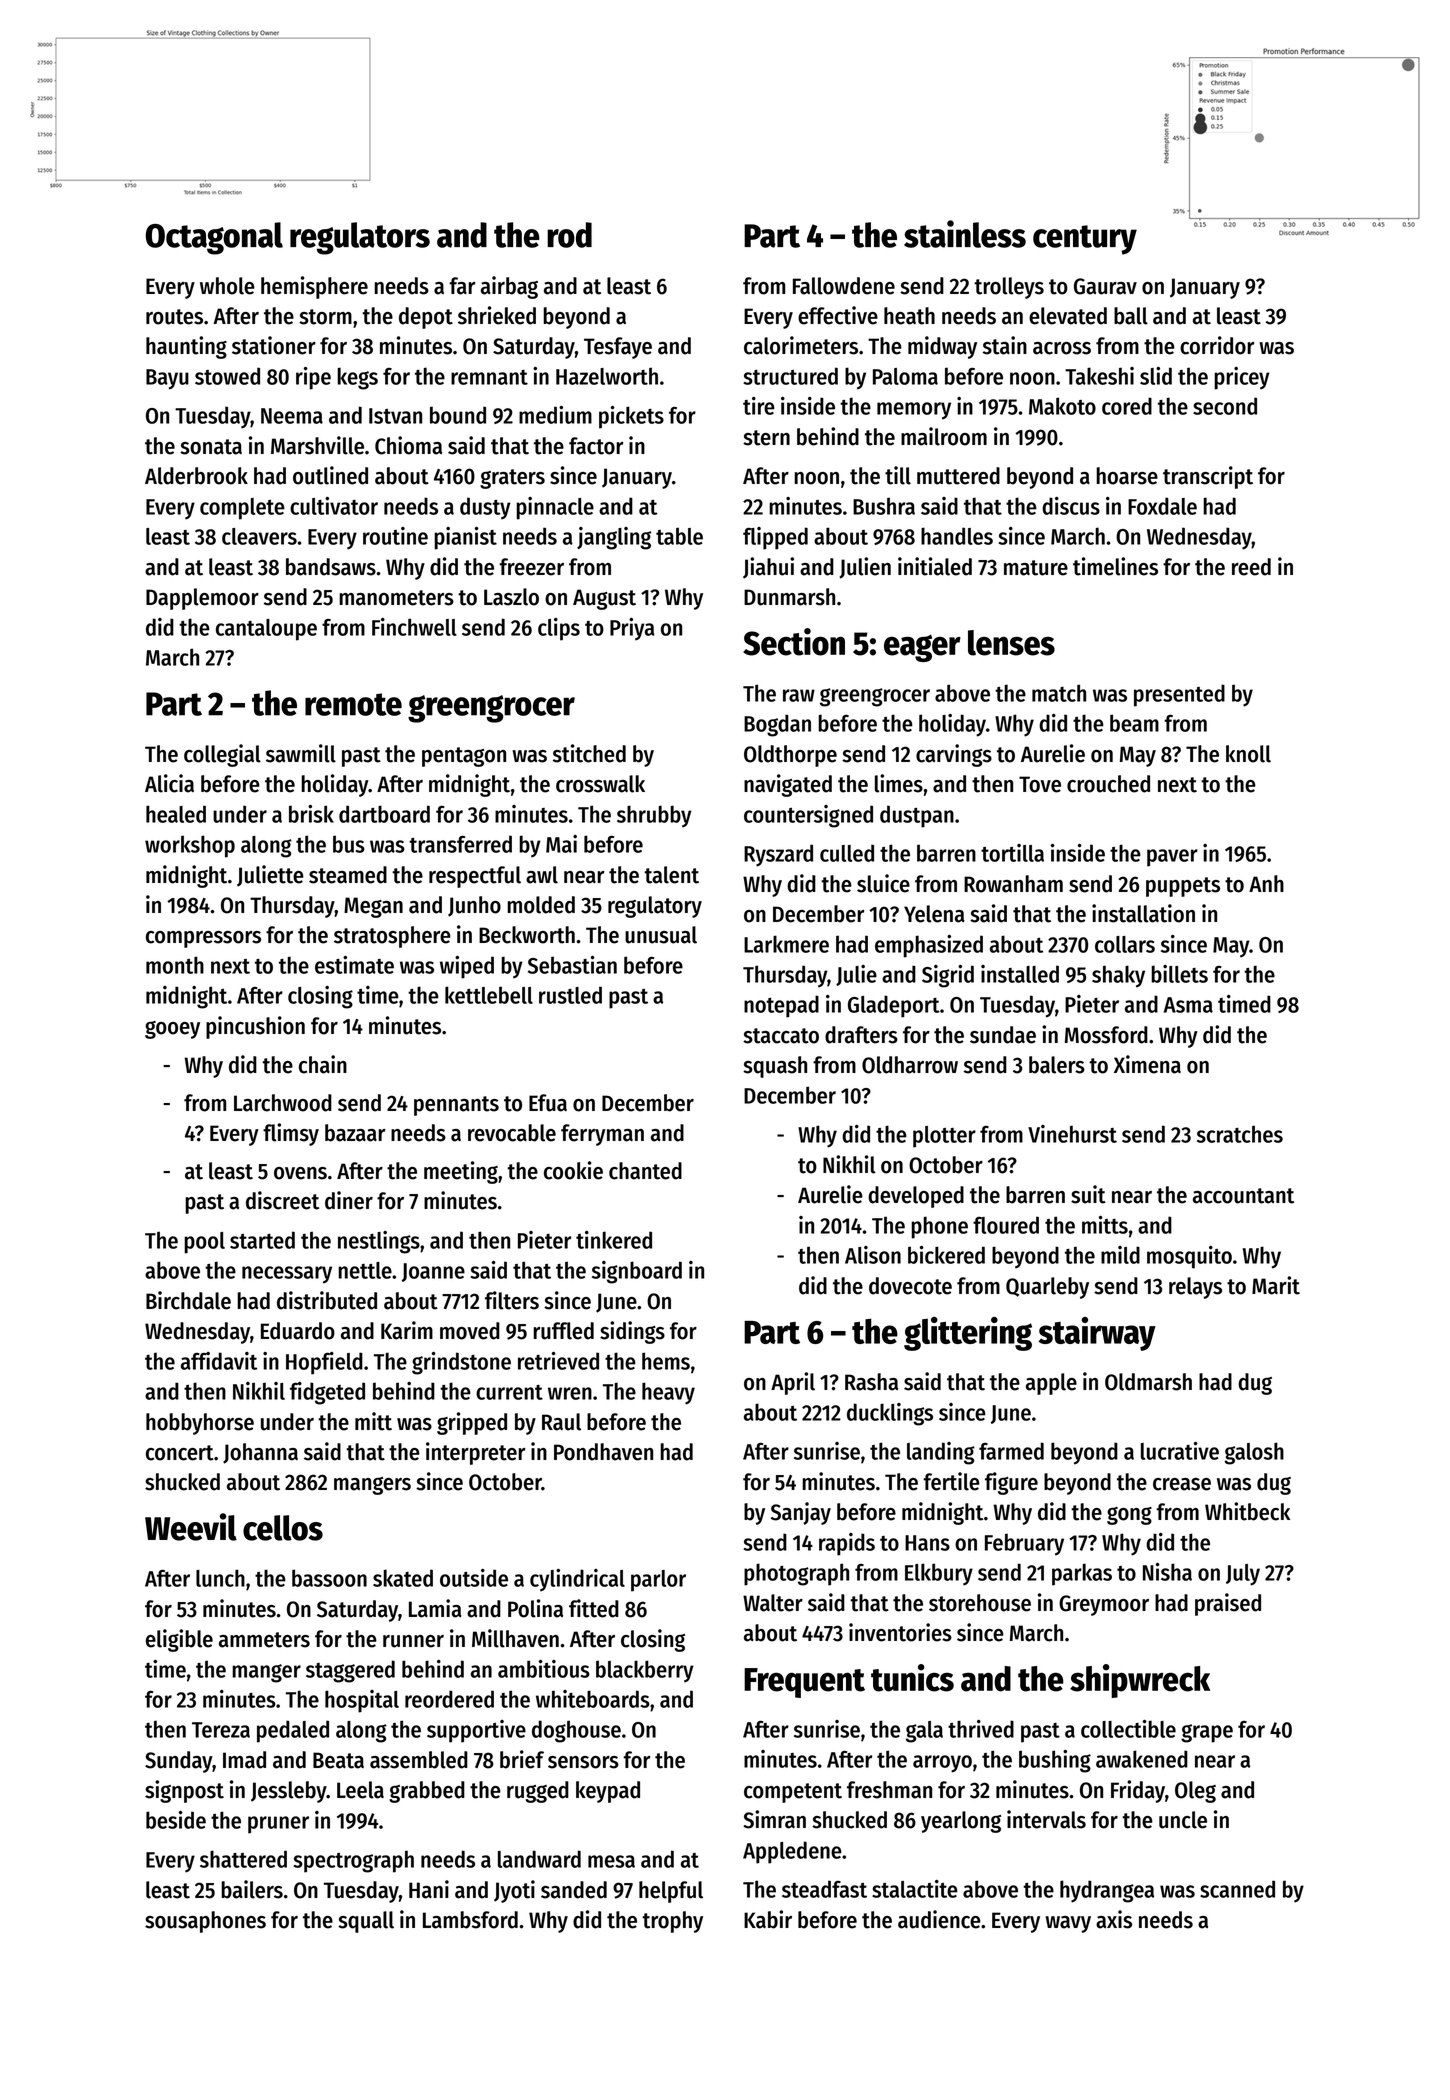 The height and width of the screenshot is (2100, 1450). Describe the element at coordinates (672, 1922) in the screenshot. I see `trophy` at that location.
